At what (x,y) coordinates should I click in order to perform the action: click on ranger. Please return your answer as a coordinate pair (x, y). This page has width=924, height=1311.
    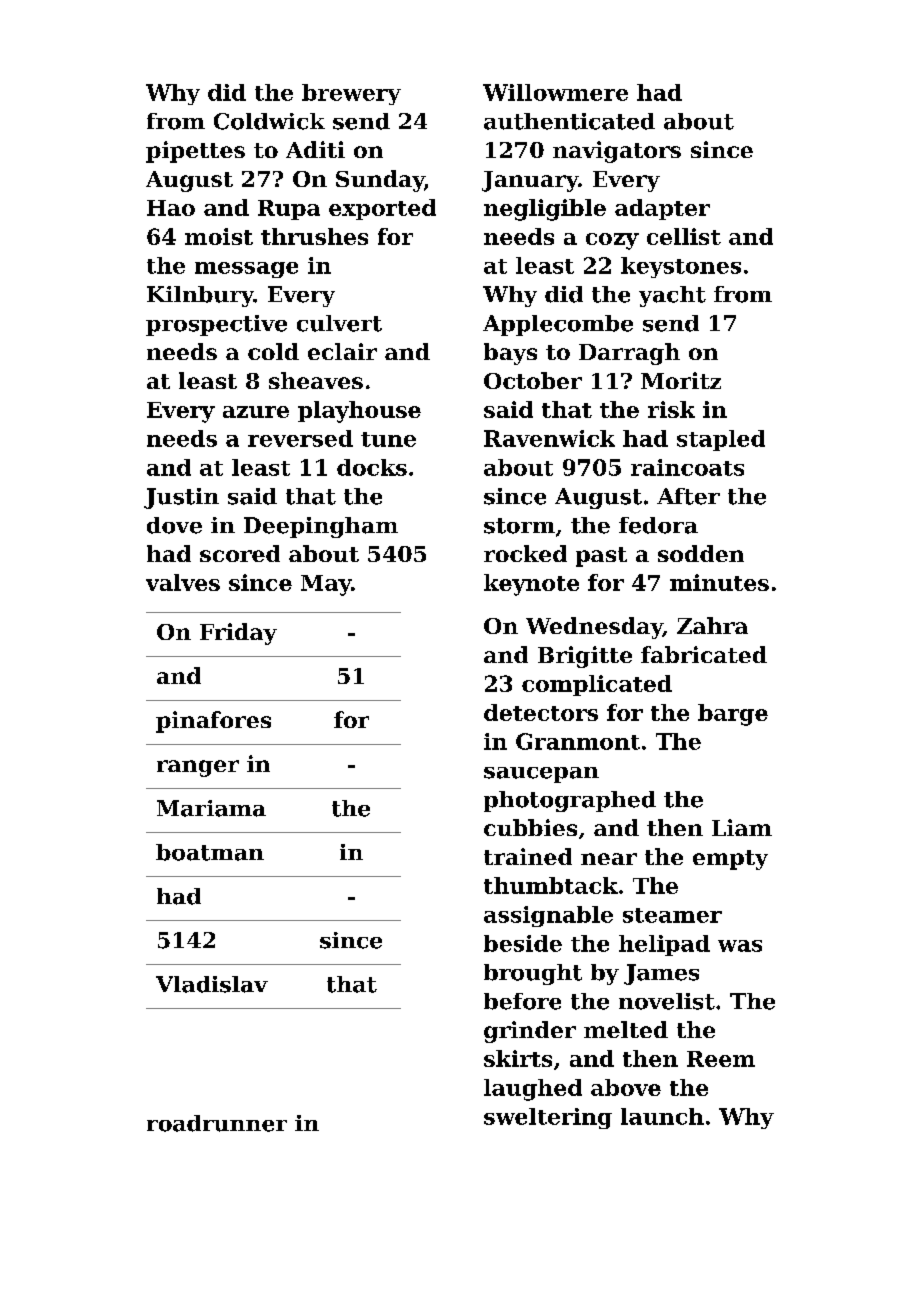
    Looking at the image, I should click on (198, 768).
